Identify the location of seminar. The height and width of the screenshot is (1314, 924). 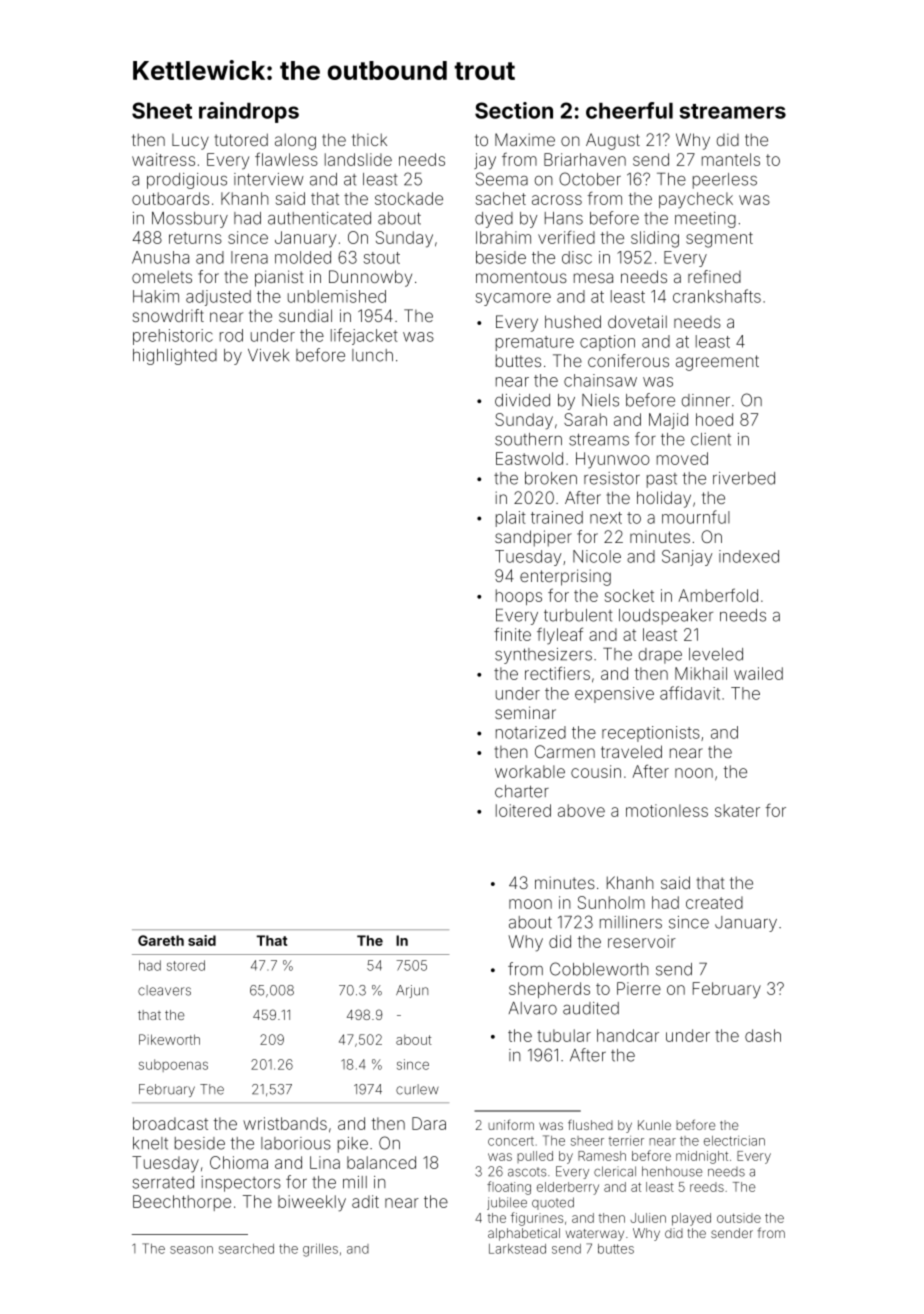
(525, 712).
